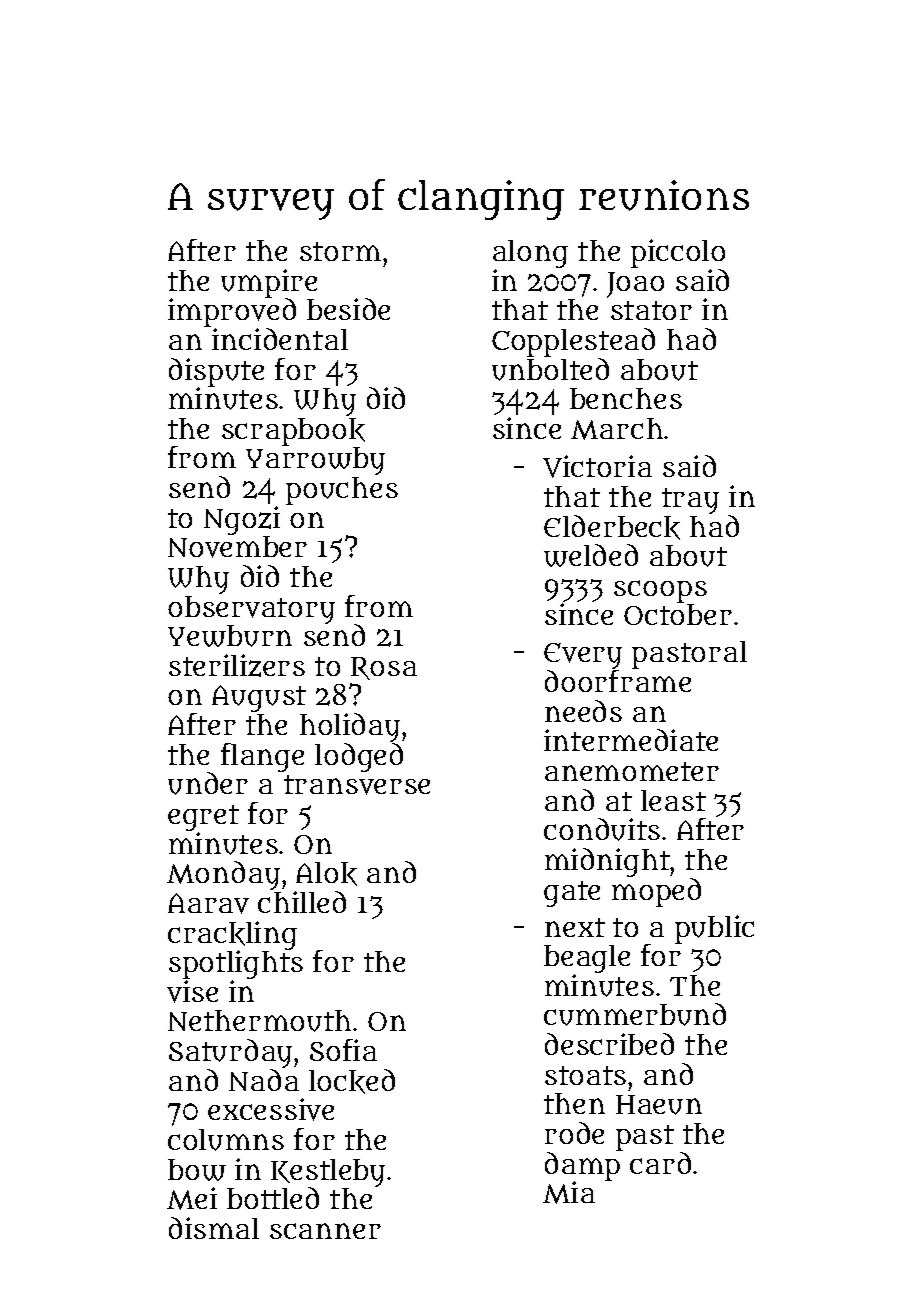 The width and height of the screenshot is (924, 1311). I want to click on Mia, so click(569, 1192).
